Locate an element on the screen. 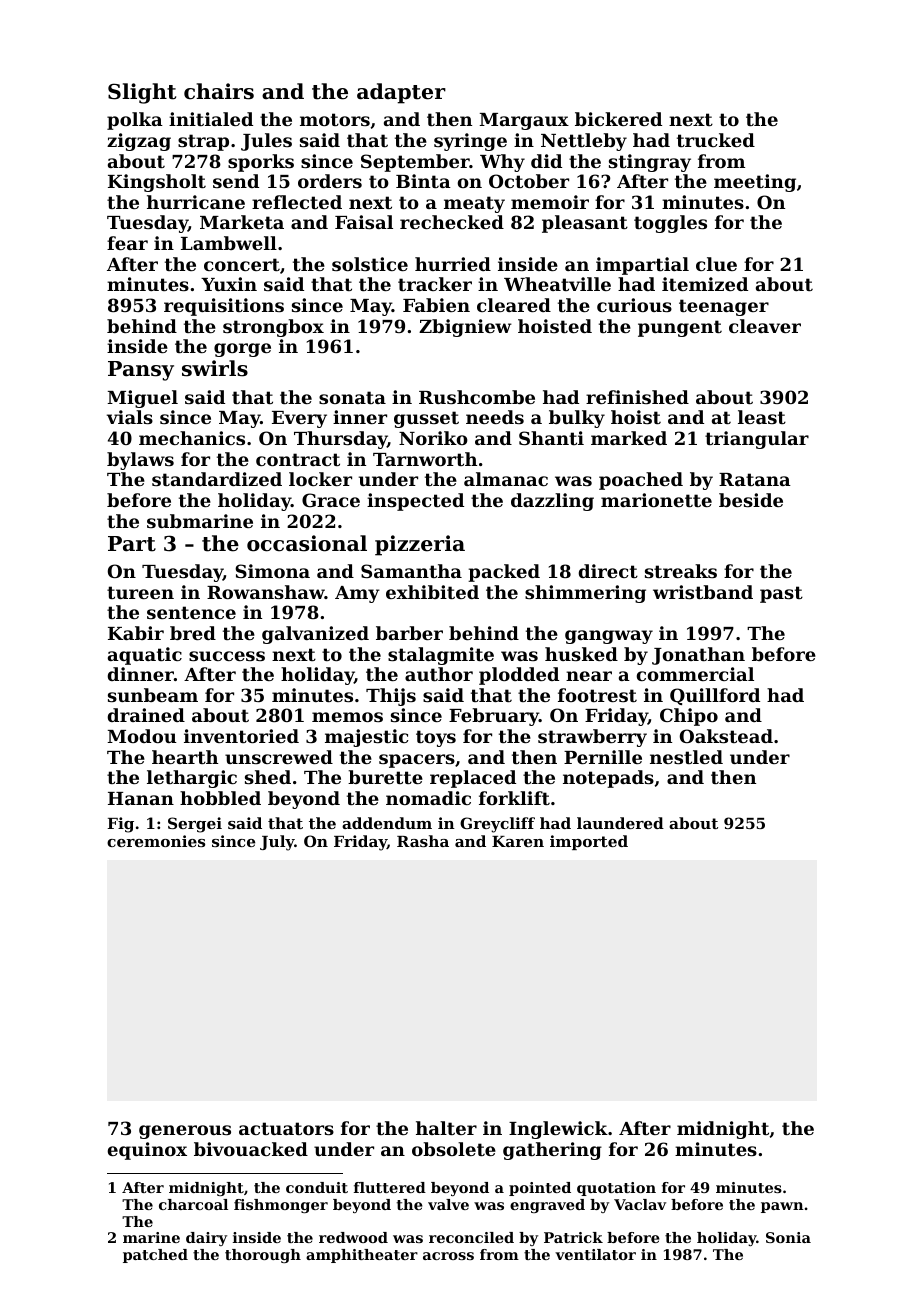 This screenshot has height=1314, width=924. requisitions is located at coordinates (224, 307).
